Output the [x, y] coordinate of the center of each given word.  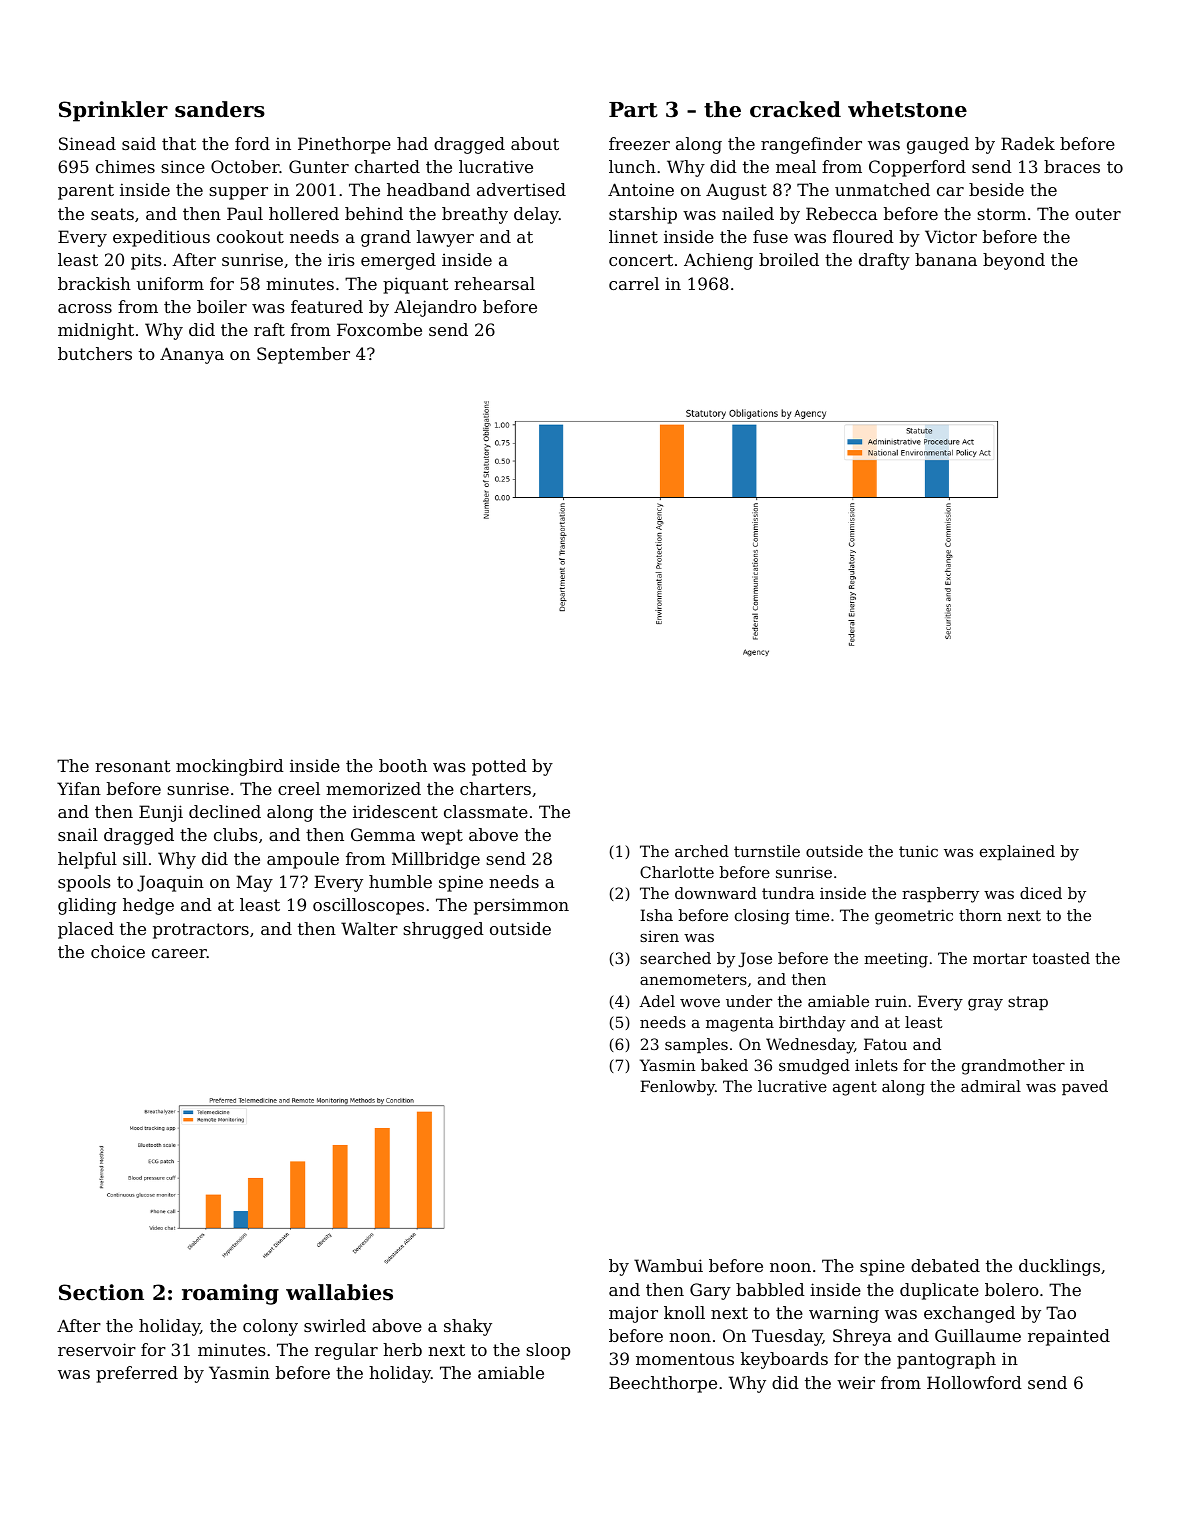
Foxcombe [379, 329]
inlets [876, 1065]
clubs [236, 834]
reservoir [97, 1349]
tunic [918, 851]
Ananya [192, 355]
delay [536, 215]
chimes [125, 166]
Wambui [668, 1265]
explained [1017, 852]
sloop [548, 1351]
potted [499, 767]
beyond [1014, 261]
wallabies [339, 1292]
